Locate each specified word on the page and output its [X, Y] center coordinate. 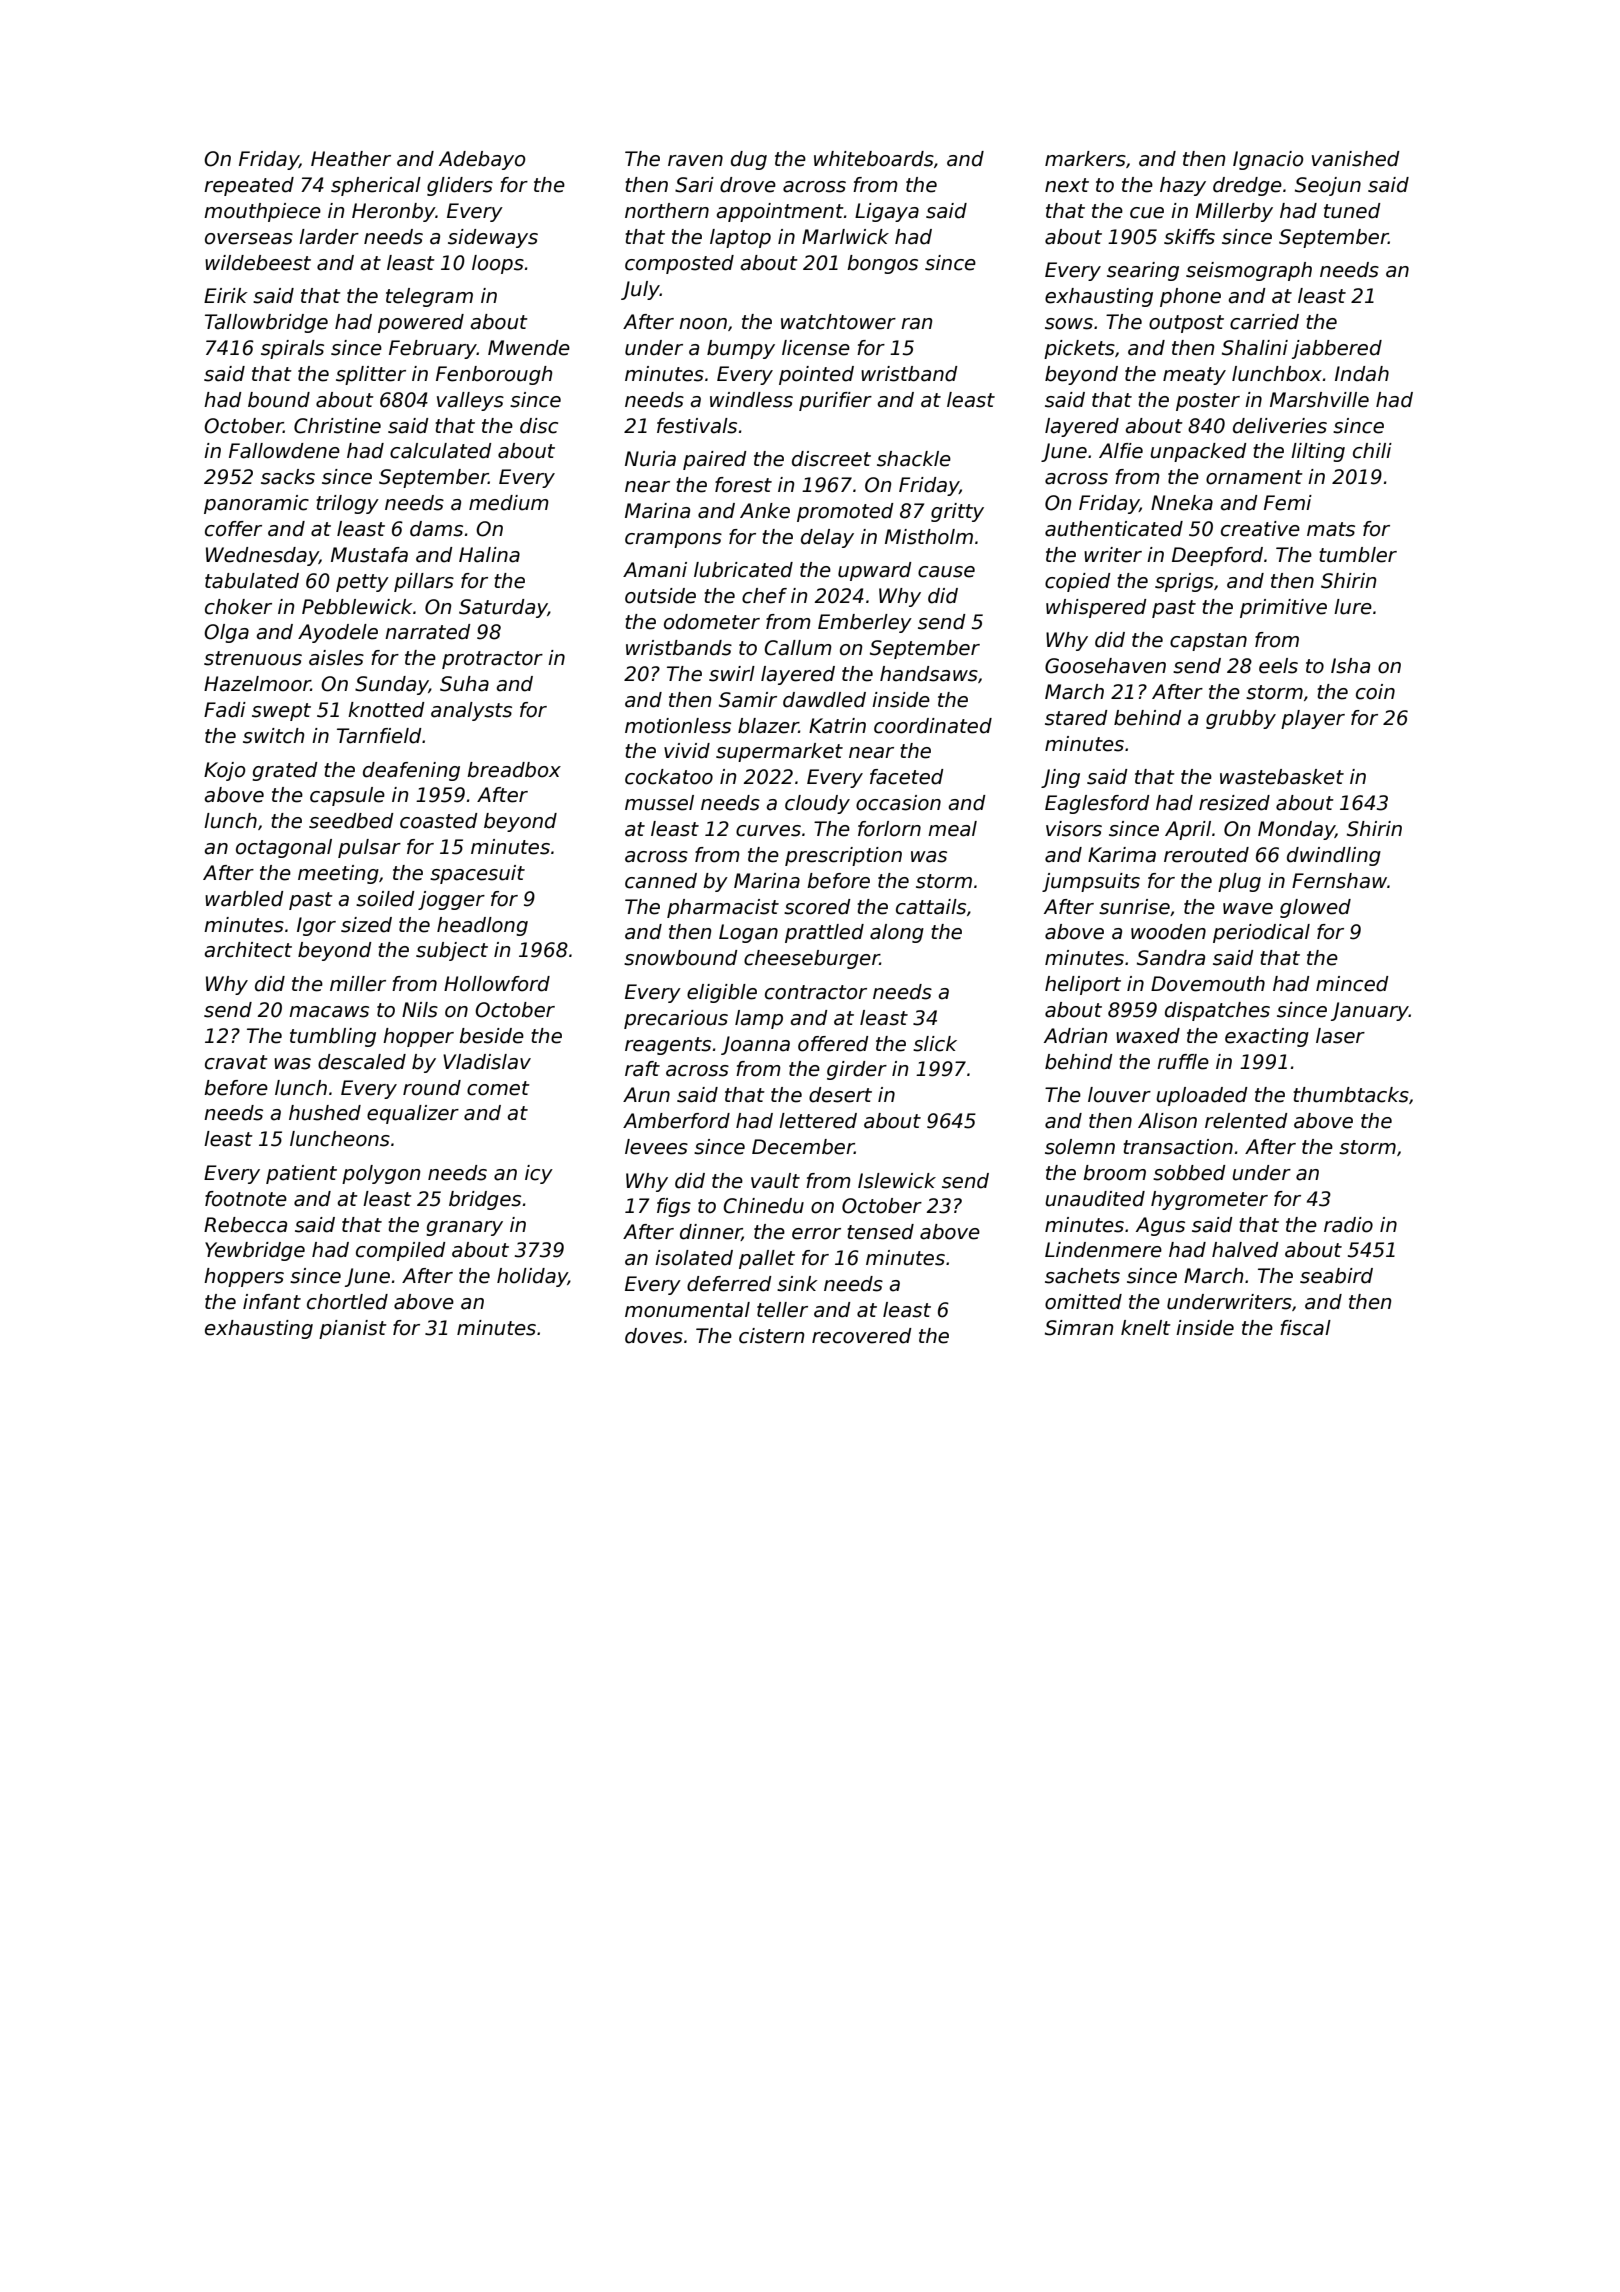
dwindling [1334, 856]
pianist [353, 1329]
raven [695, 161]
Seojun [1328, 186]
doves [654, 1336]
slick [935, 1044]
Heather [351, 159]
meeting [338, 874]
